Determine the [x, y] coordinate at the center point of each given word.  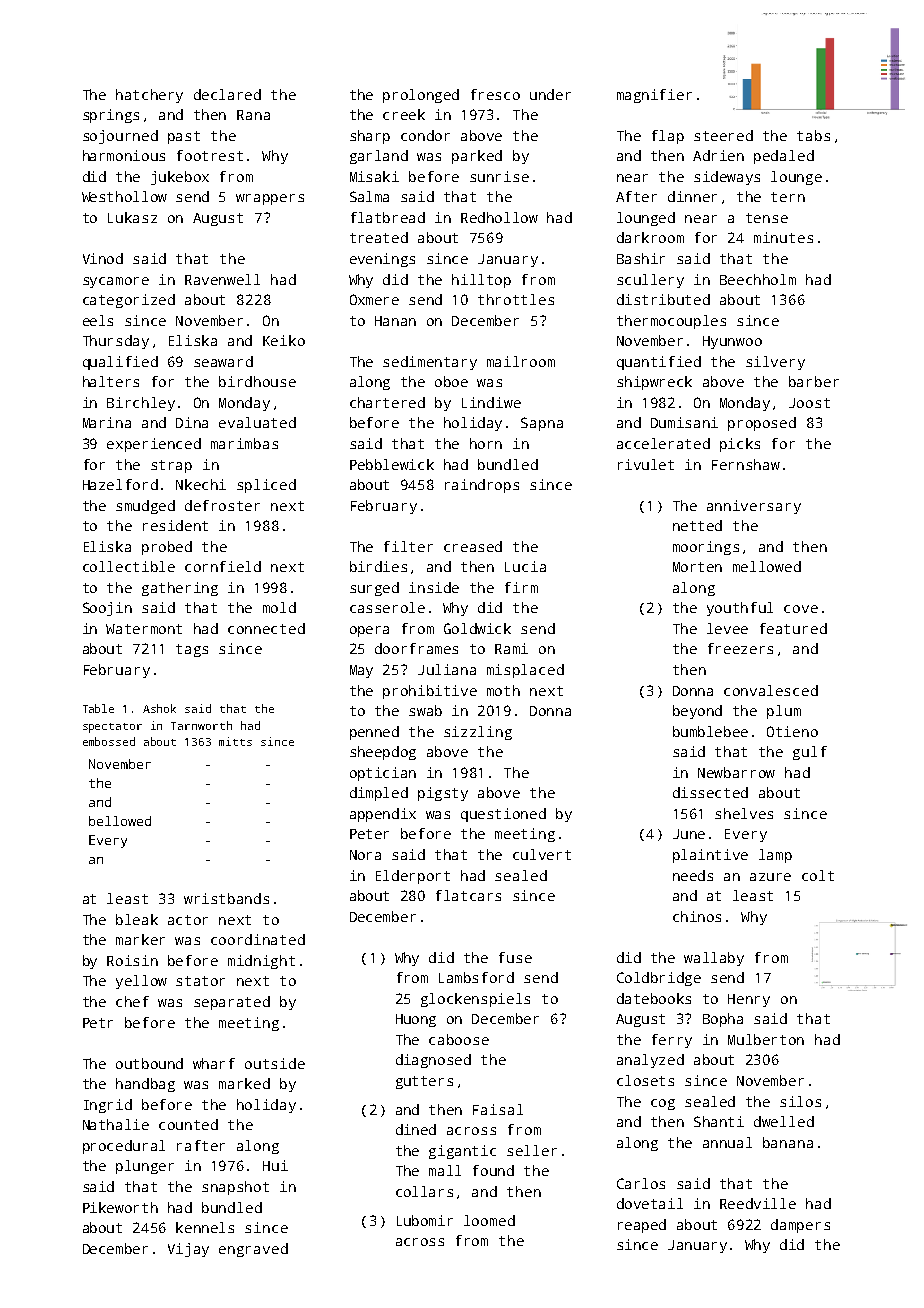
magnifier [654, 96]
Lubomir [425, 1220]
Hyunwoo [732, 342]
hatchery [149, 96]
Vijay [188, 1250]
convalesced [771, 690]
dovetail [650, 1203]
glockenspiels [475, 1000]
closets [645, 1080]
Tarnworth [201, 725]
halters [111, 381]
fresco [495, 94]
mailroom [521, 361]
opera [369, 631]
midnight [261, 962]
